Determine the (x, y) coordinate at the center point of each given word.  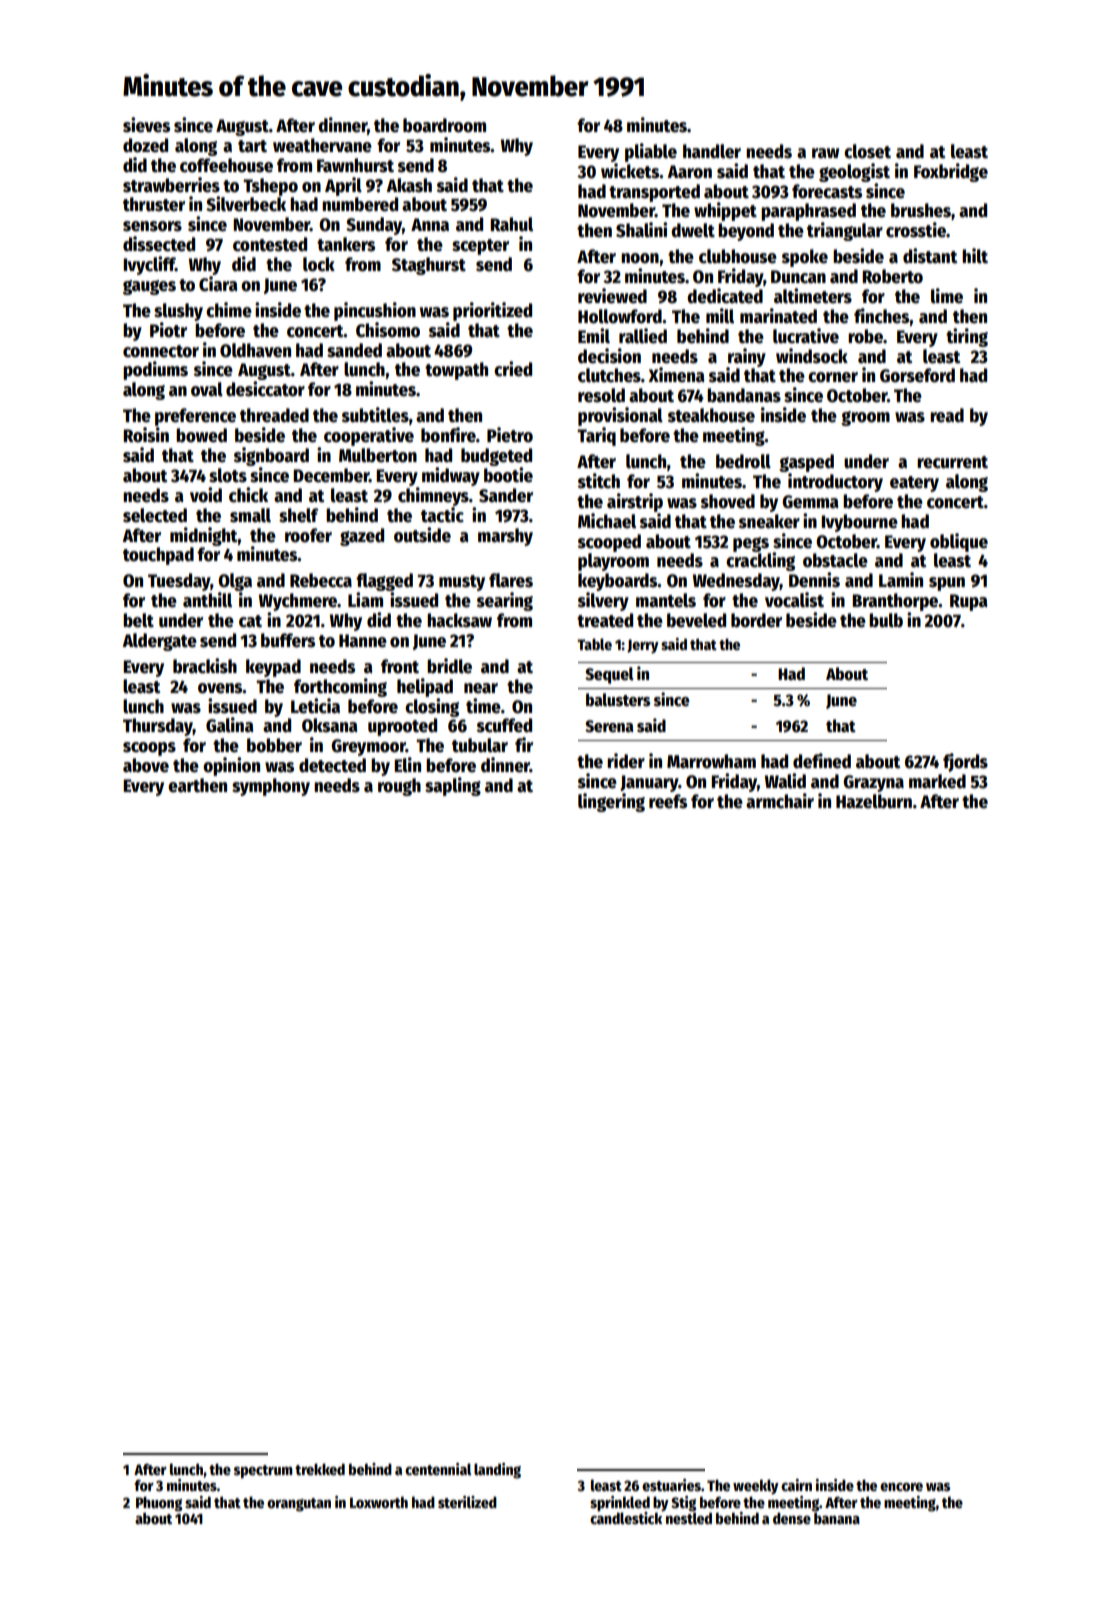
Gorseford (917, 375)
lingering (611, 802)
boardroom (444, 125)
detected (332, 765)
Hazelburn (874, 801)
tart (252, 146)
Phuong (159, 1504)
